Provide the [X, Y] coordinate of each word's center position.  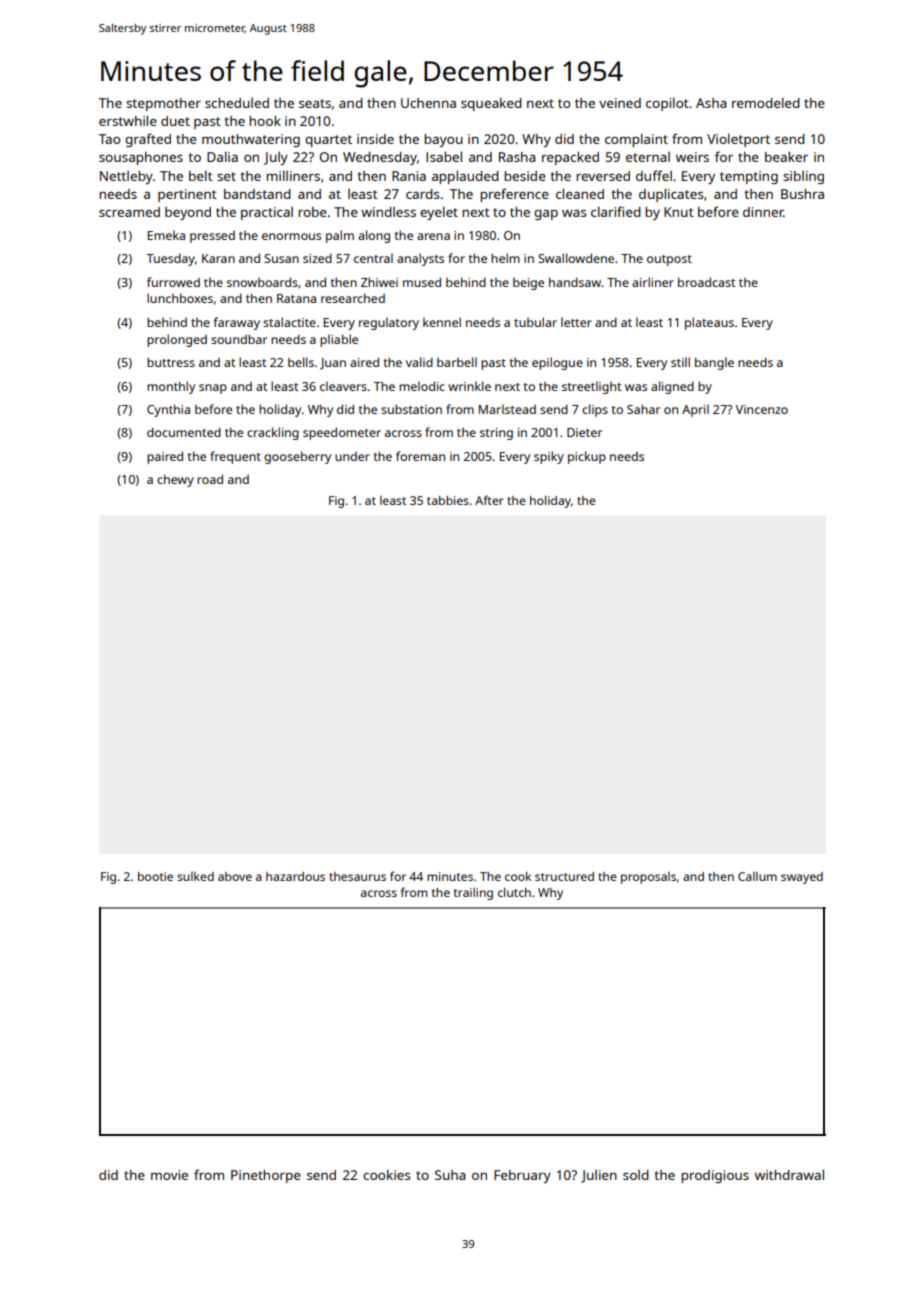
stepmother [163, 104]
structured [564, 876]
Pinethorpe [266, 1176]
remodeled [766, 102]
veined [620, 103]
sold [636, 1175]
